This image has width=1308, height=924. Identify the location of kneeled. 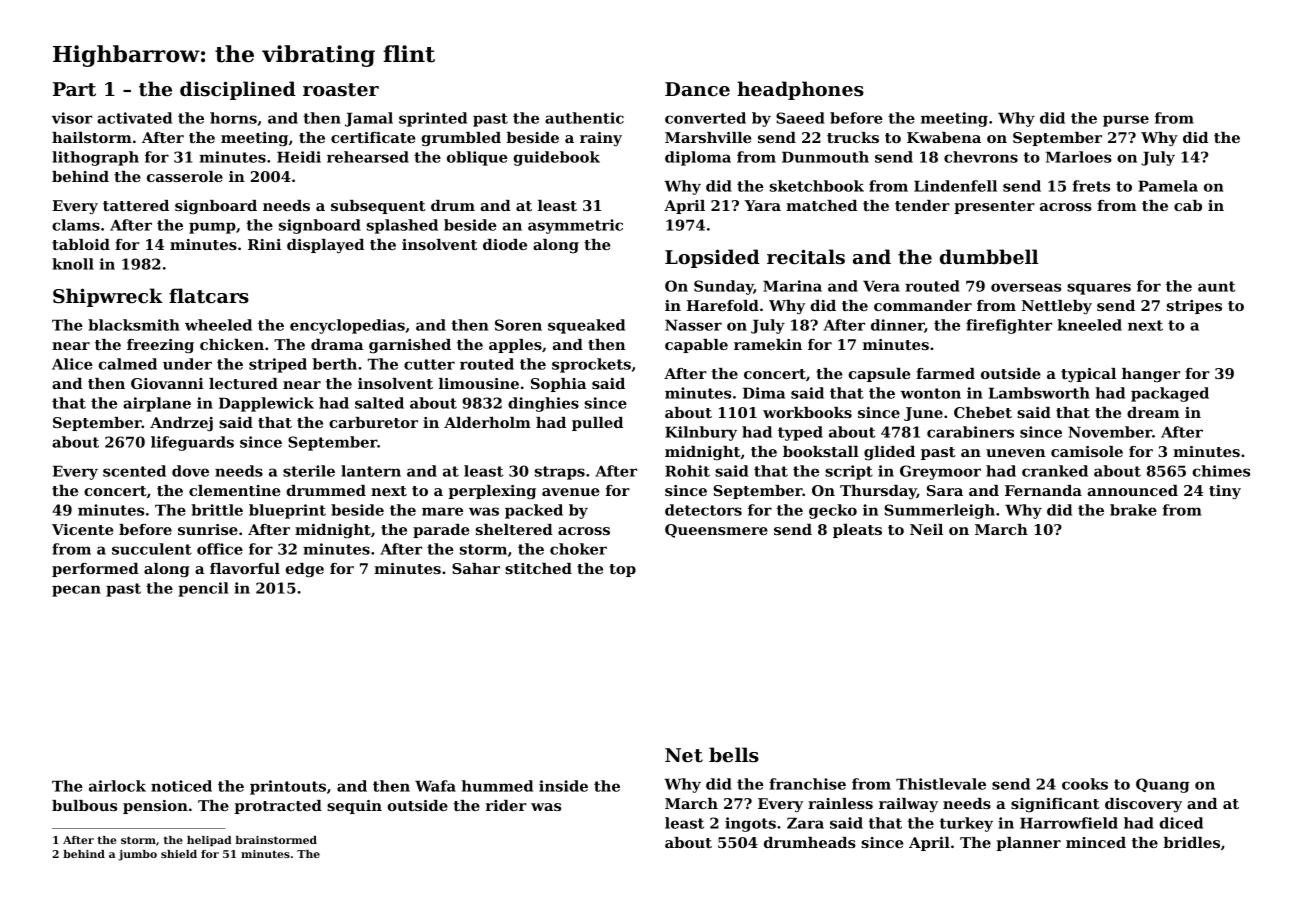
(1089, 325).
